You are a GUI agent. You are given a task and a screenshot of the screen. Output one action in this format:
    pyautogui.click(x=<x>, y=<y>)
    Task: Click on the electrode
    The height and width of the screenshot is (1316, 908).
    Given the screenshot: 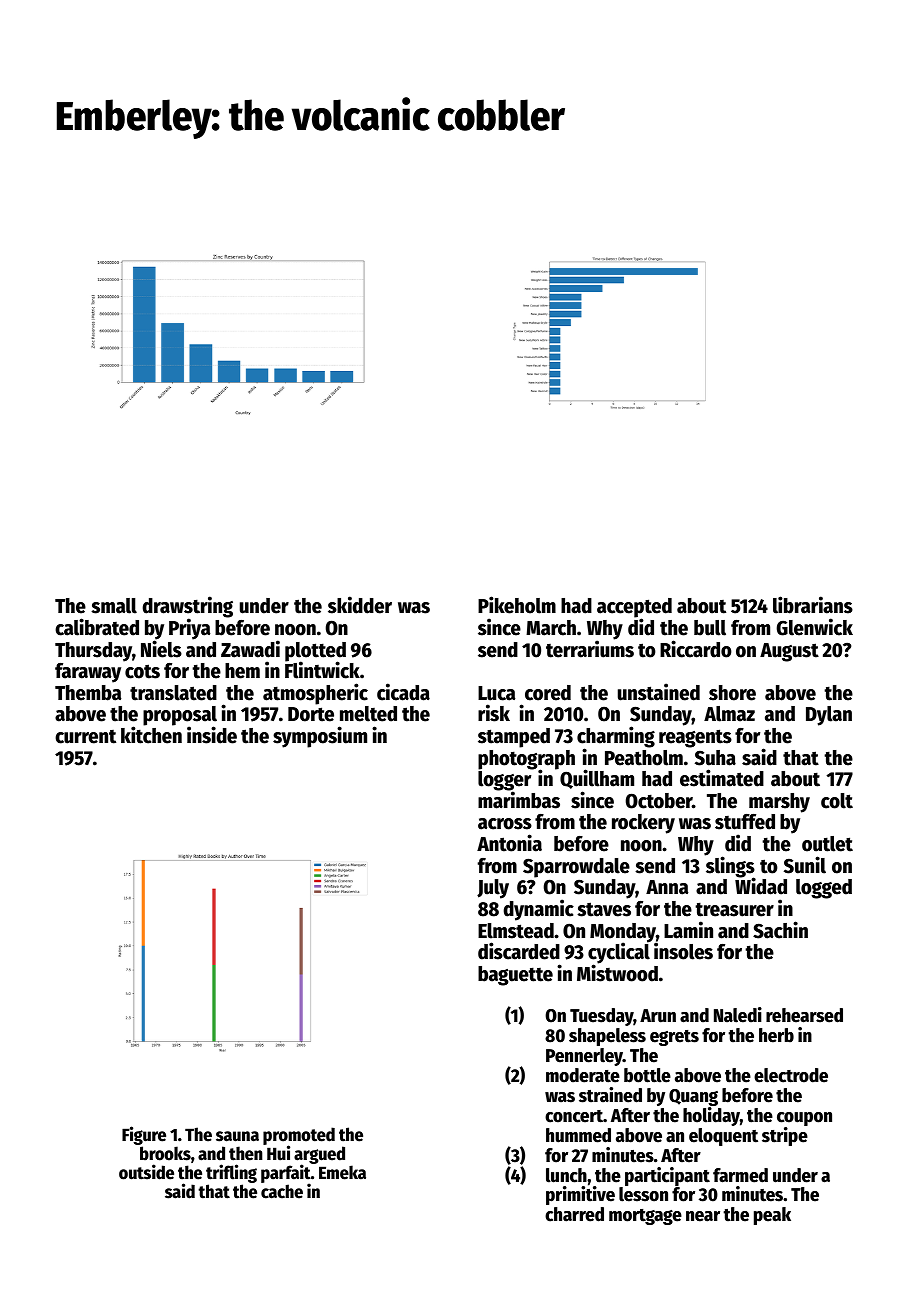 What is the action you would take?
    pyautogui.click(x=791, y=1075)
